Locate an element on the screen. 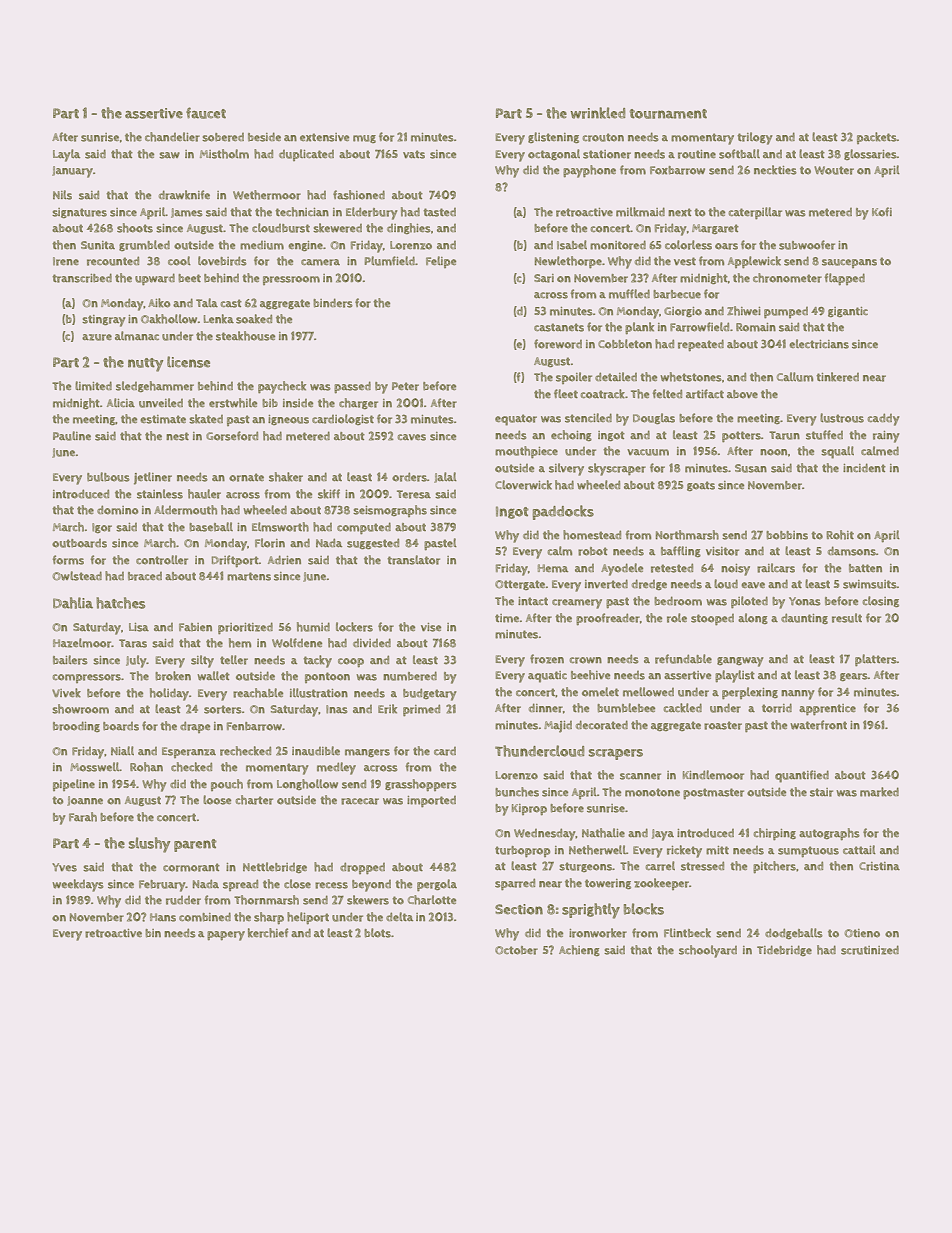 Image resolution: width=952 pixels, height=1233 pixels. lockers is located at coordinates (354, 627).
